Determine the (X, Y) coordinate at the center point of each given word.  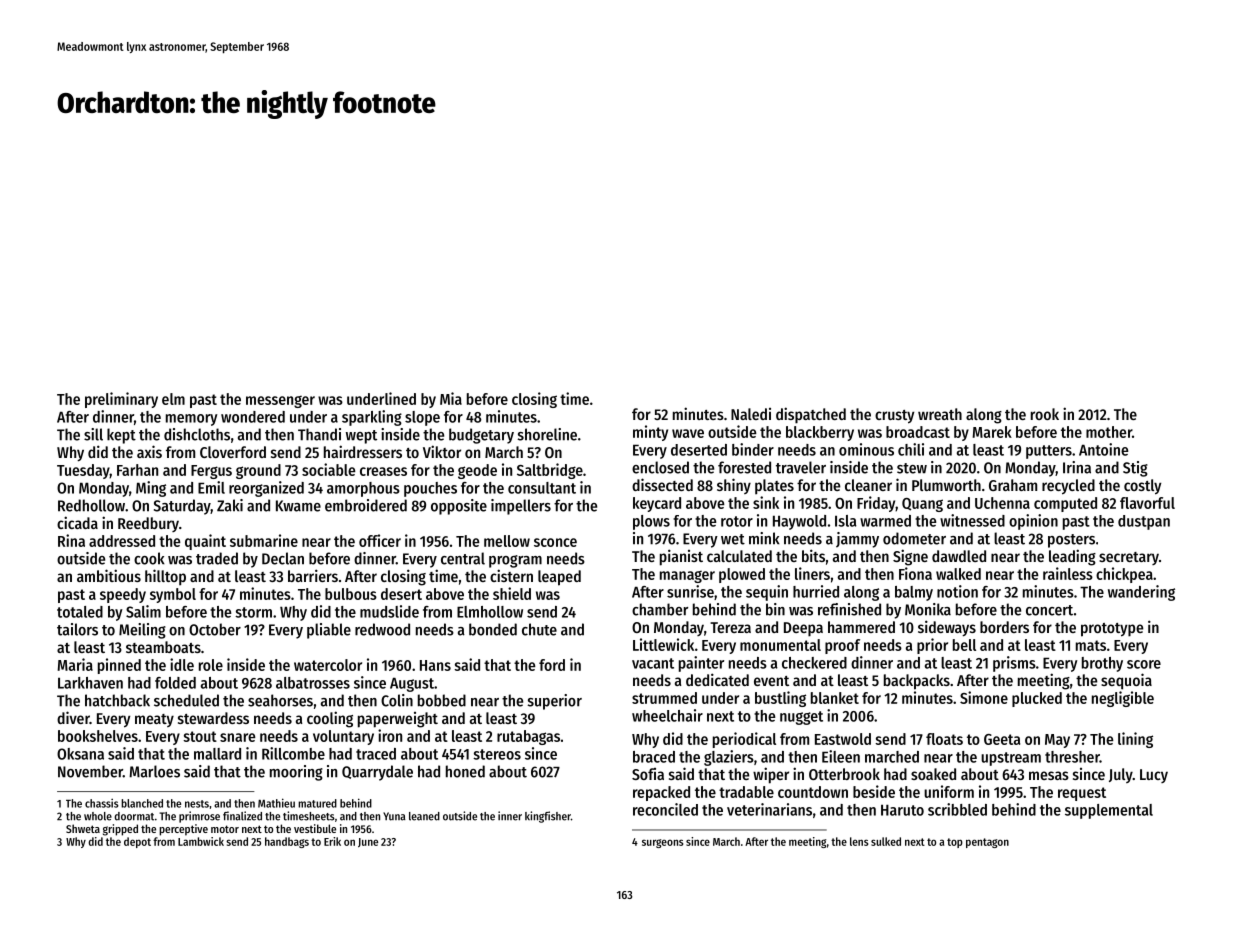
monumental (780, 645)
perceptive (183, 830)
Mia (451, 398)
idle (182, 664)
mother (1109, 432)
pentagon (987, 843)
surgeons (662, 843)
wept (361, 437)
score (1144, 664)
